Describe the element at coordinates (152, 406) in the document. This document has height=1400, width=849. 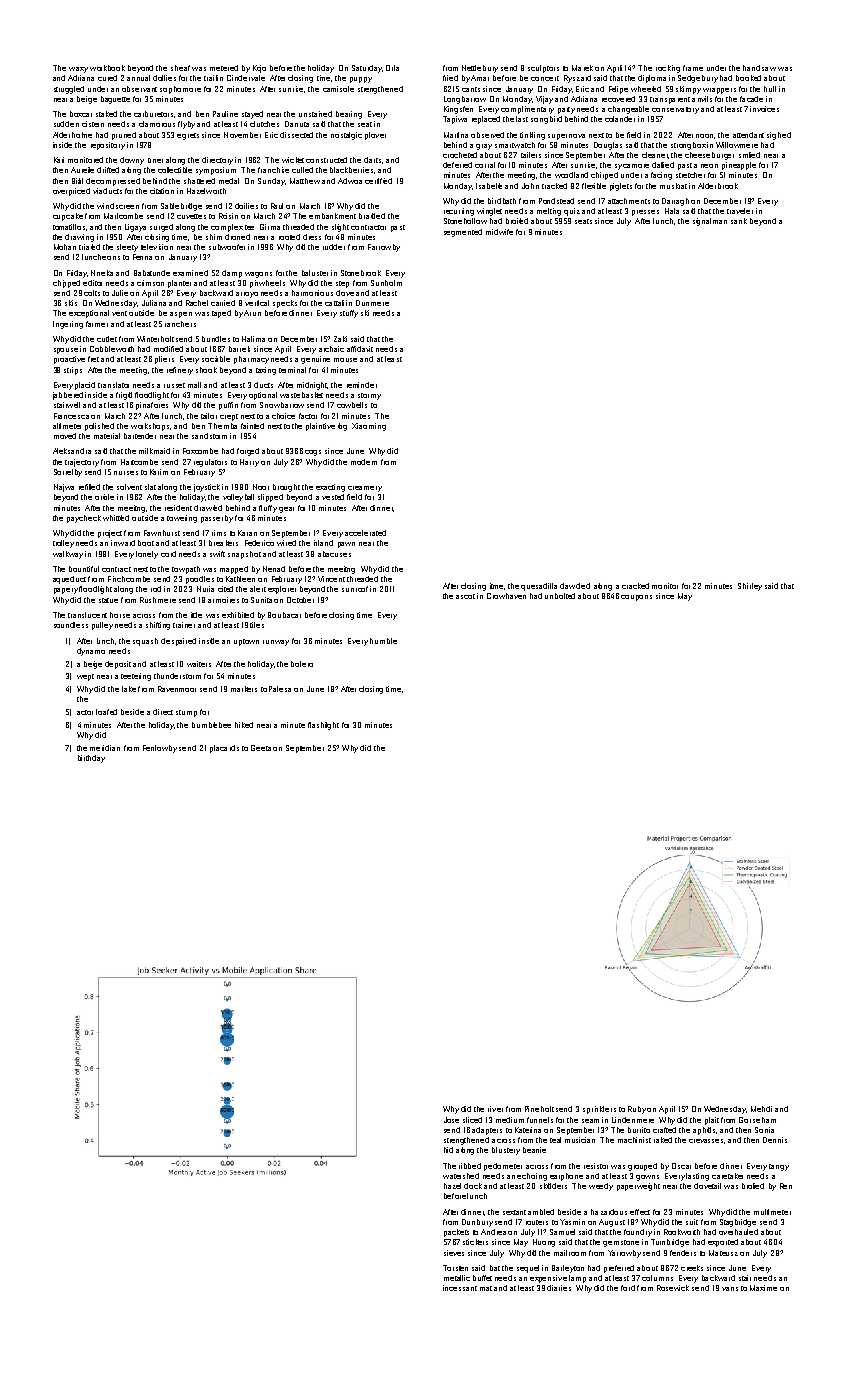
I see `pinafores` at that location.
